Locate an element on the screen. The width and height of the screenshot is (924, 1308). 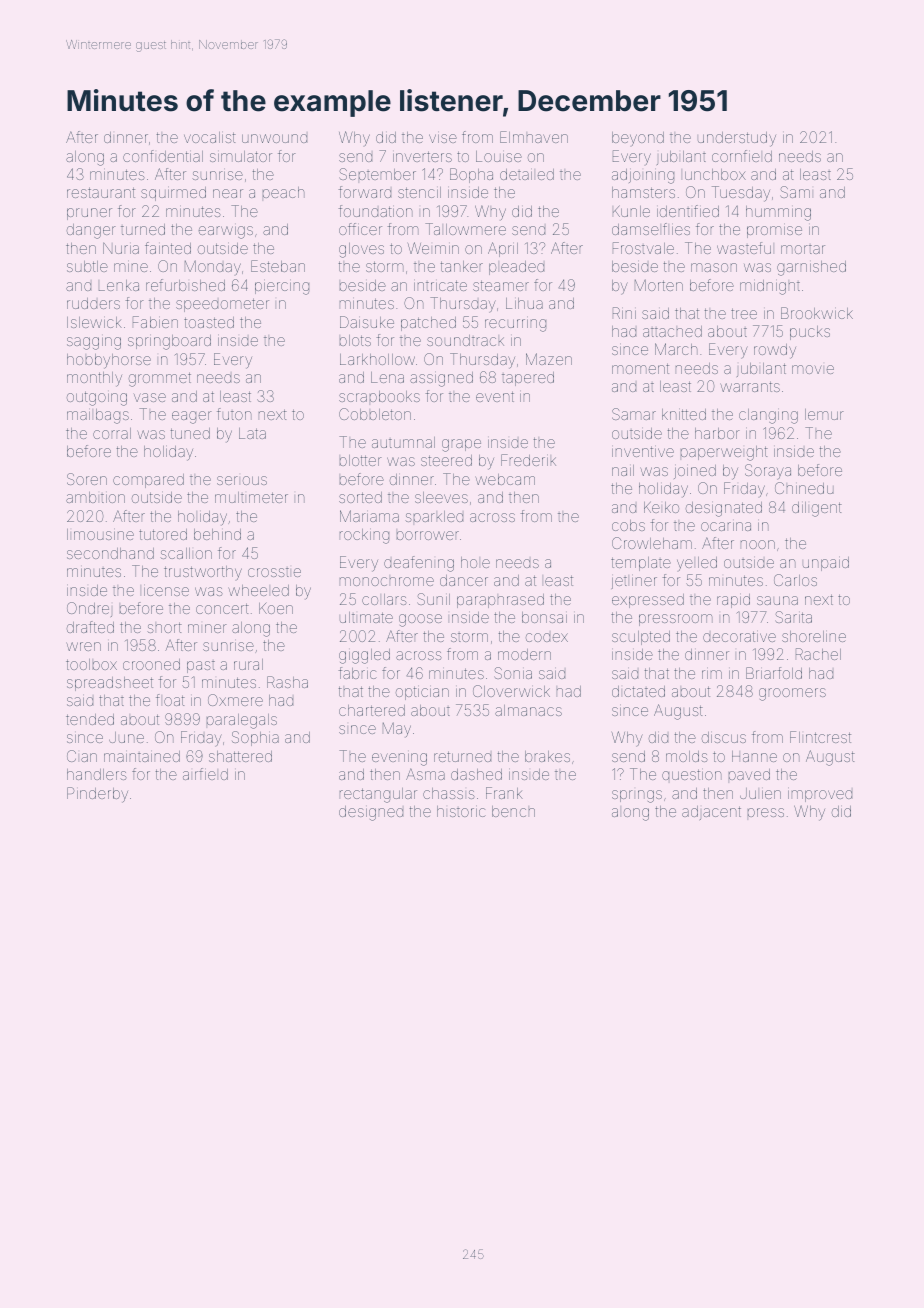
Bopha is located at coordinates (471, 175).
